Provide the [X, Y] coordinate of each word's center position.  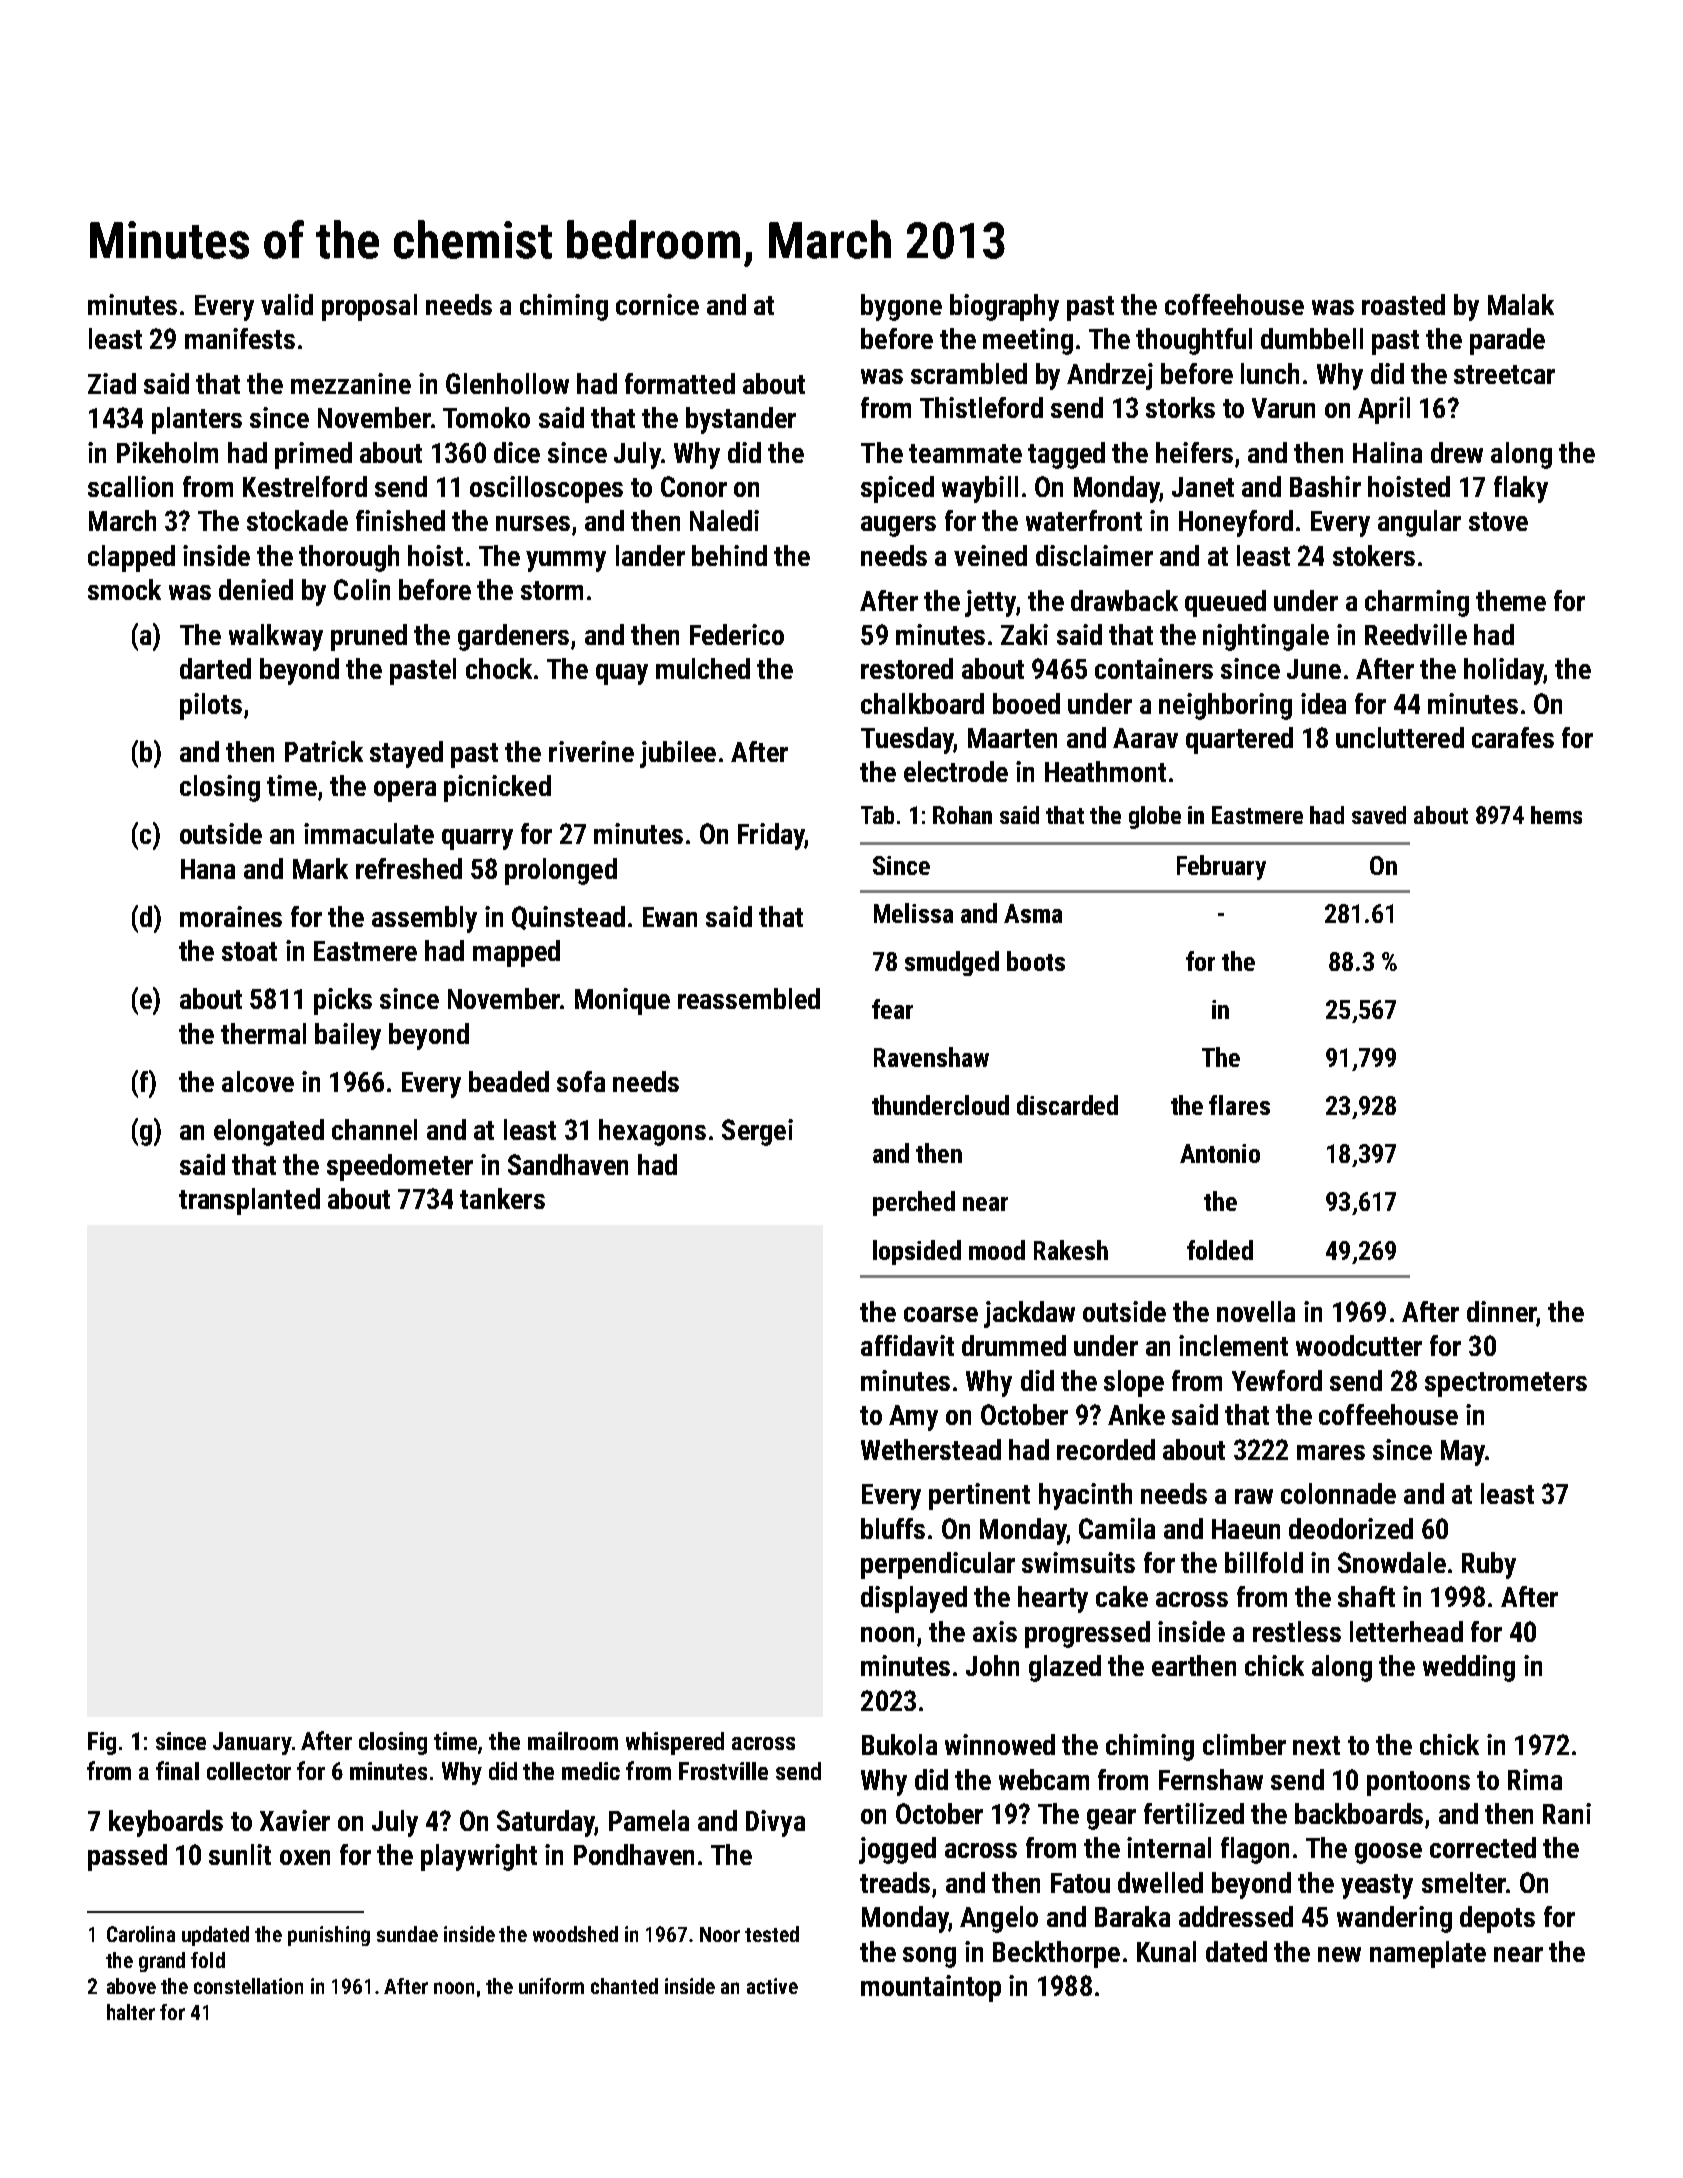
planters [197, 420]
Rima [1535, 1779]
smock [124, 589]
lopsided [917, 1252]
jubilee [678, 754]
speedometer [400, 1167]
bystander [741, 420]
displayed [914, 1599]
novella [1256, 1311]
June [1314, 669]
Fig [102, 1743]
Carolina [141, 1934]
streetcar [1504, 374]
